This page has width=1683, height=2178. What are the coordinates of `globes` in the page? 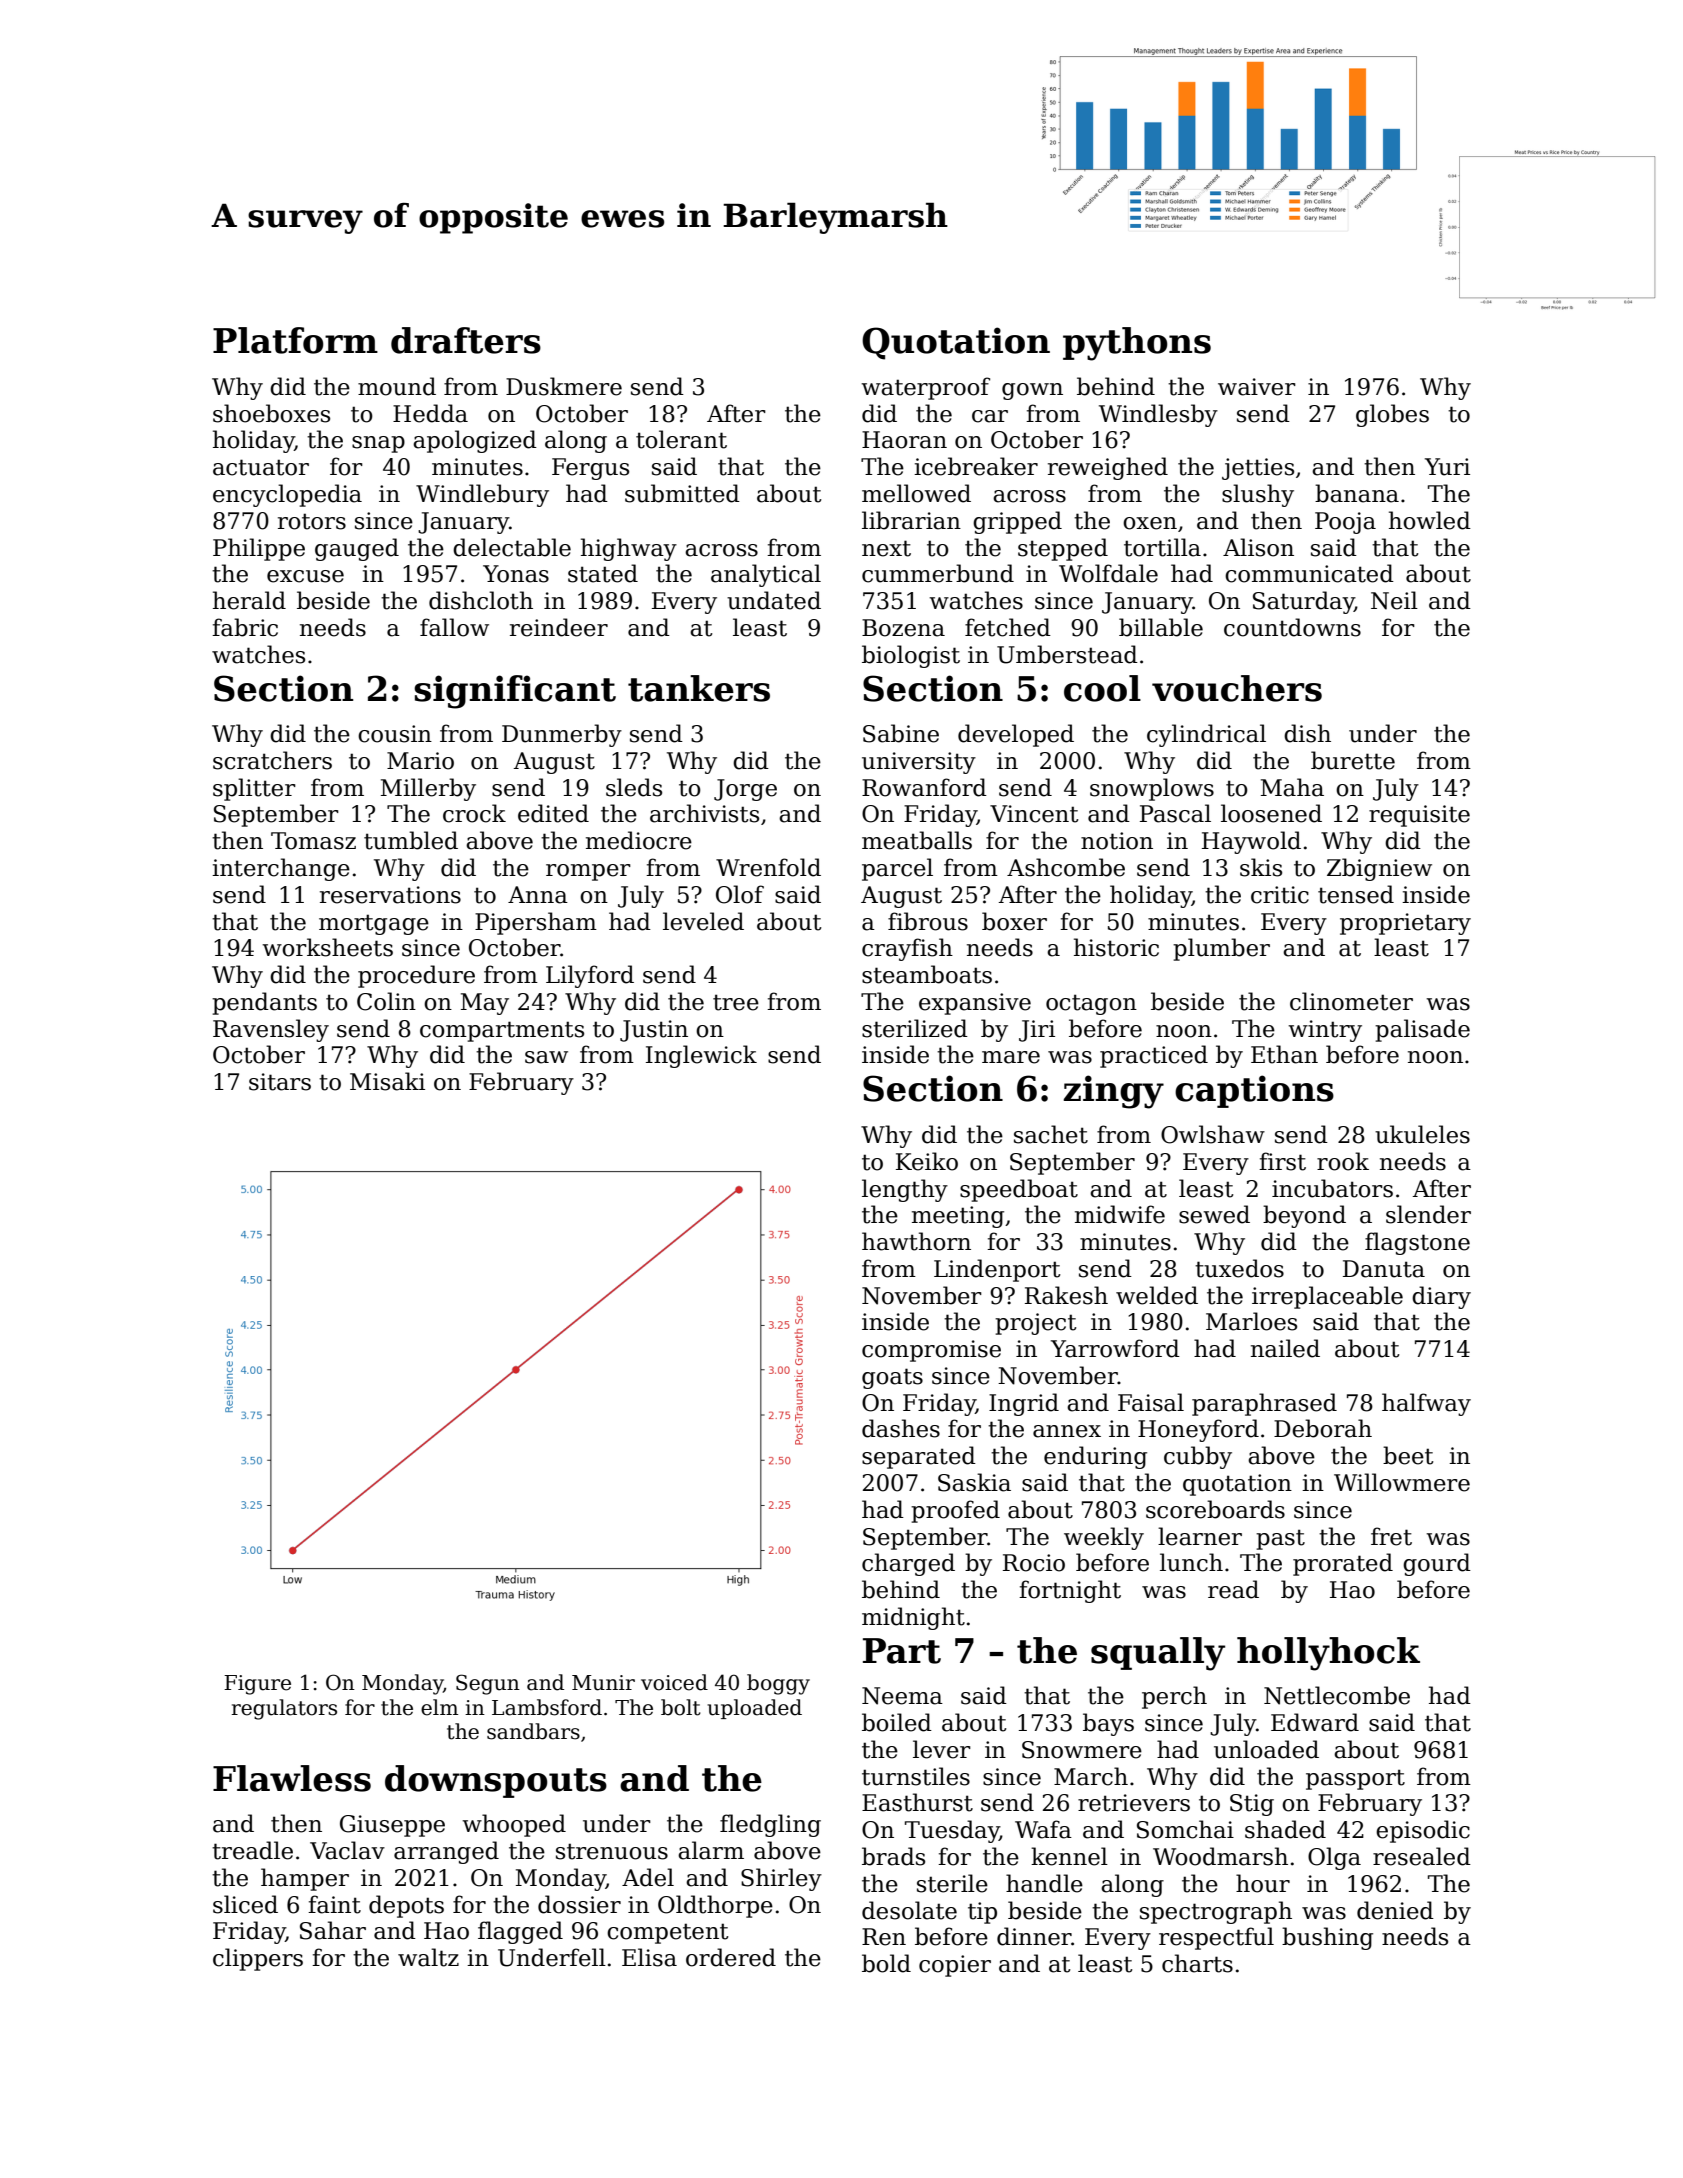 It's located at (1392, 415).
